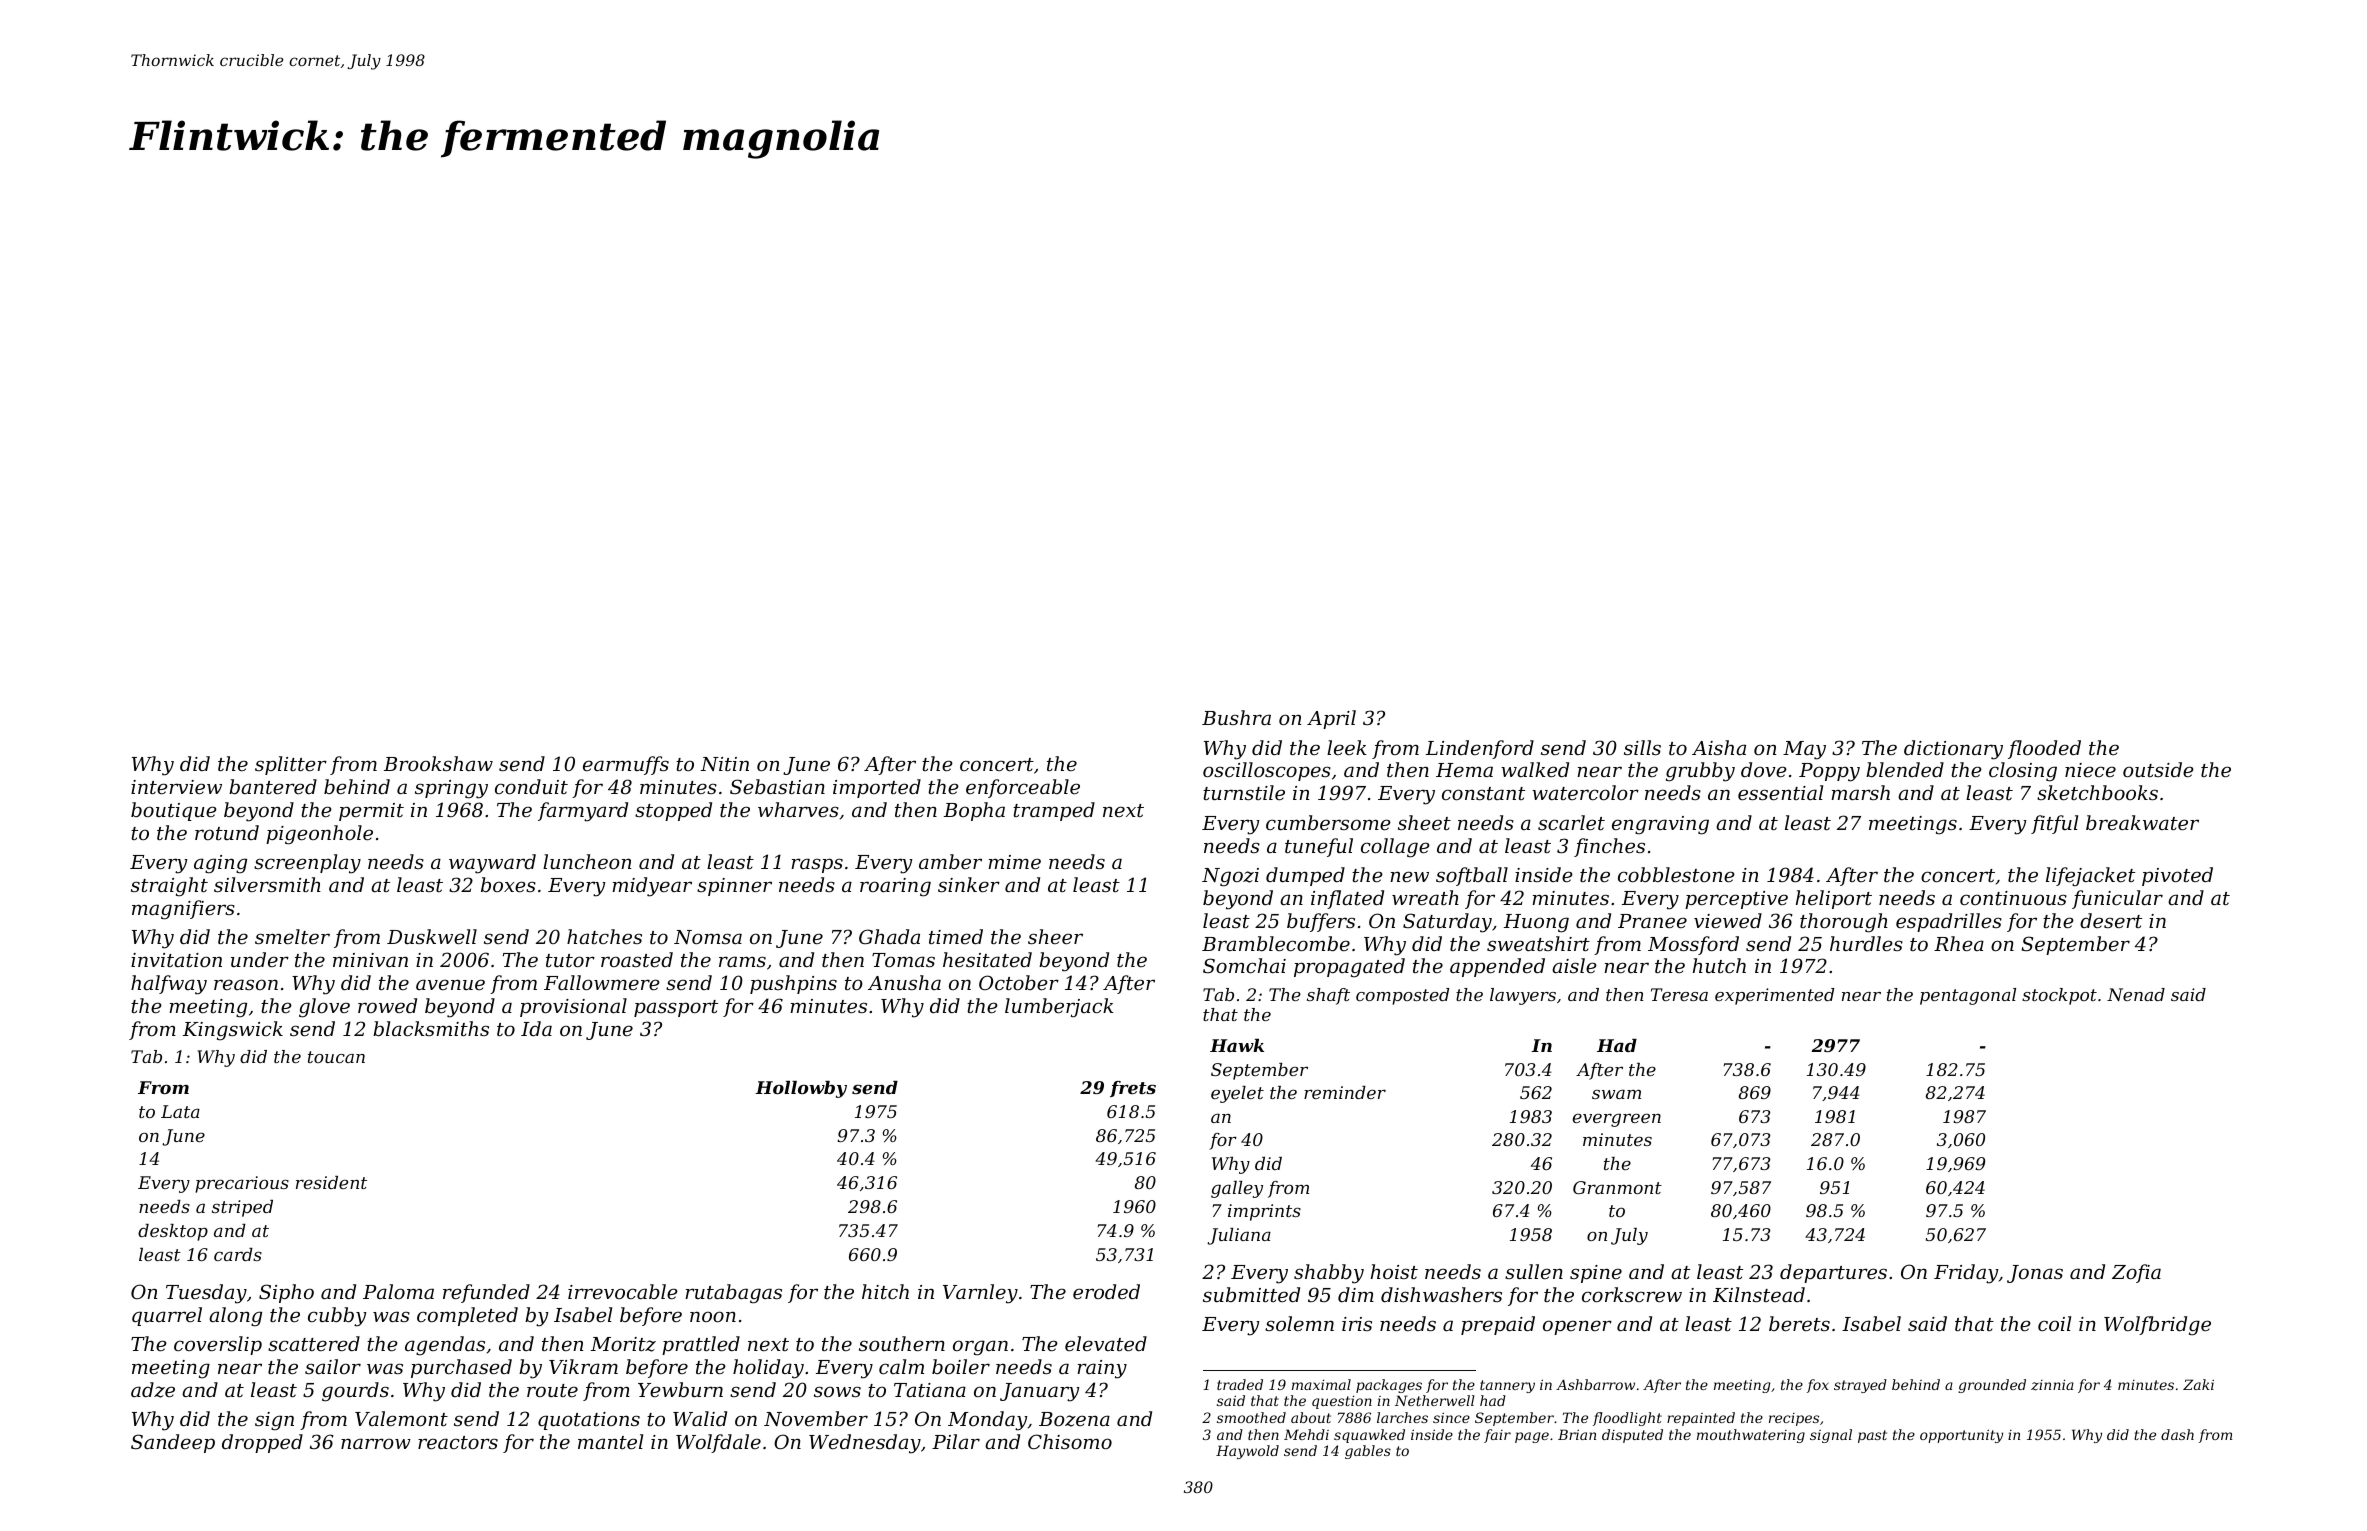  Describe the element at coordinates (1236, 717) in the screenshot. I see `Bushra` at that location.
